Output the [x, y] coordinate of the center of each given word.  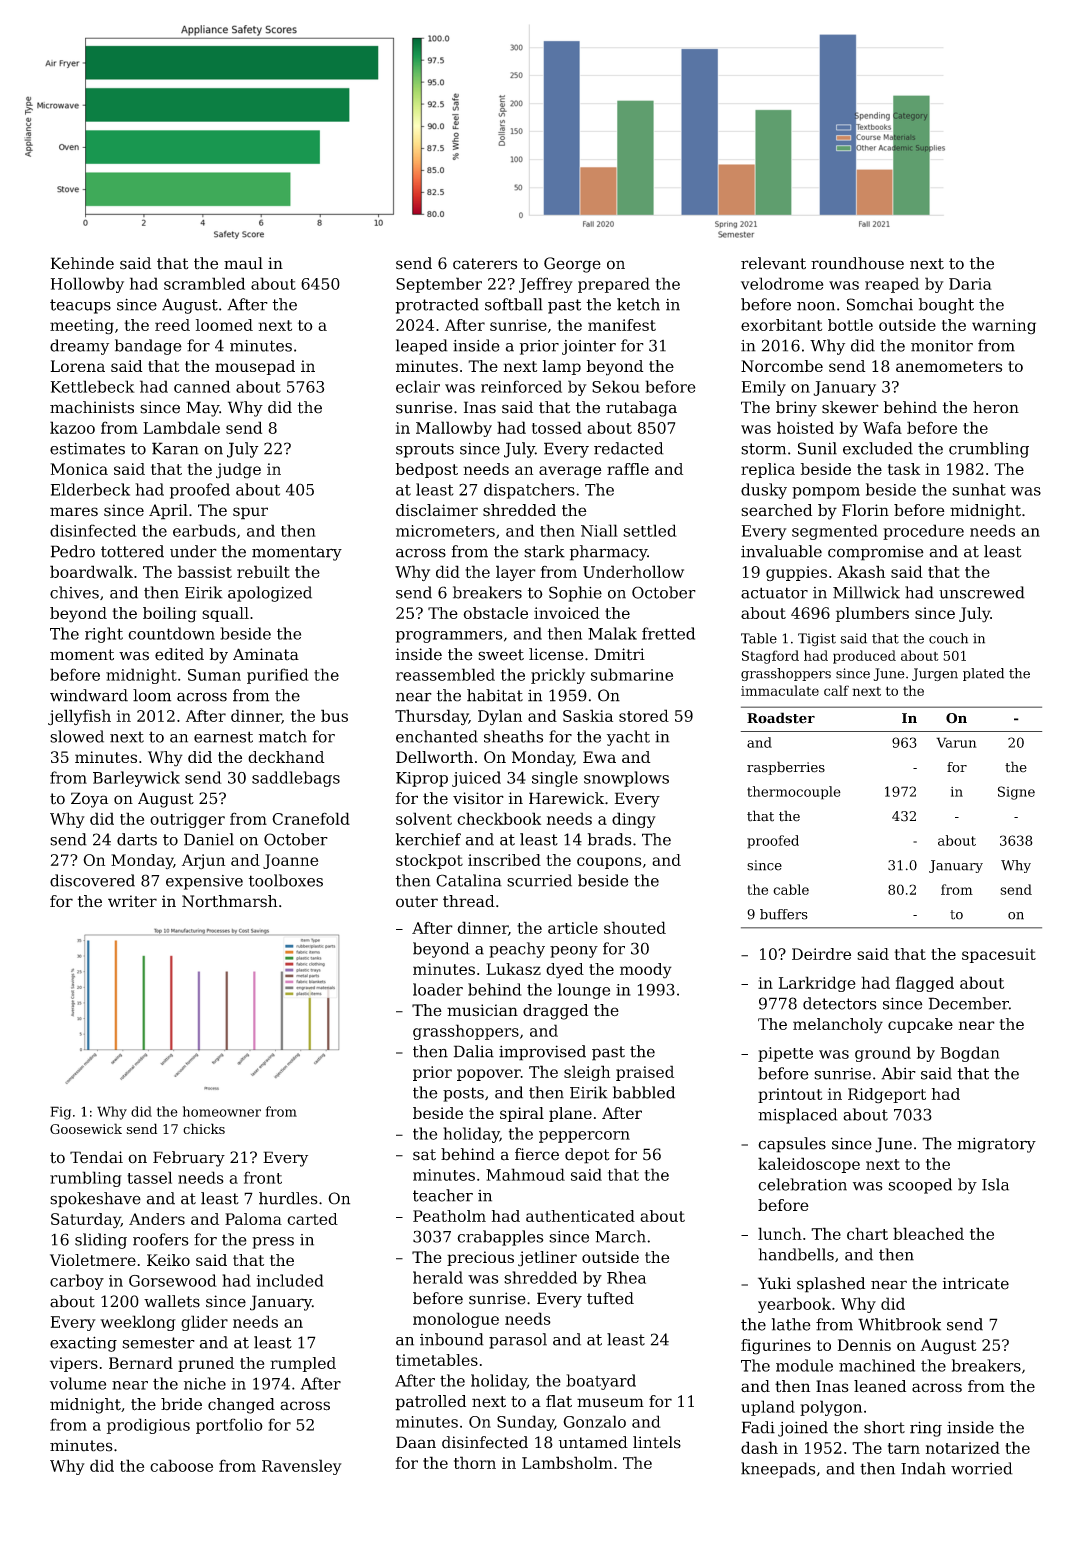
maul [243, 263]
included [290, 1280]
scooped [920, 1186]
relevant [773, 263]
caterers [485, 264]
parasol [518, 1341]
